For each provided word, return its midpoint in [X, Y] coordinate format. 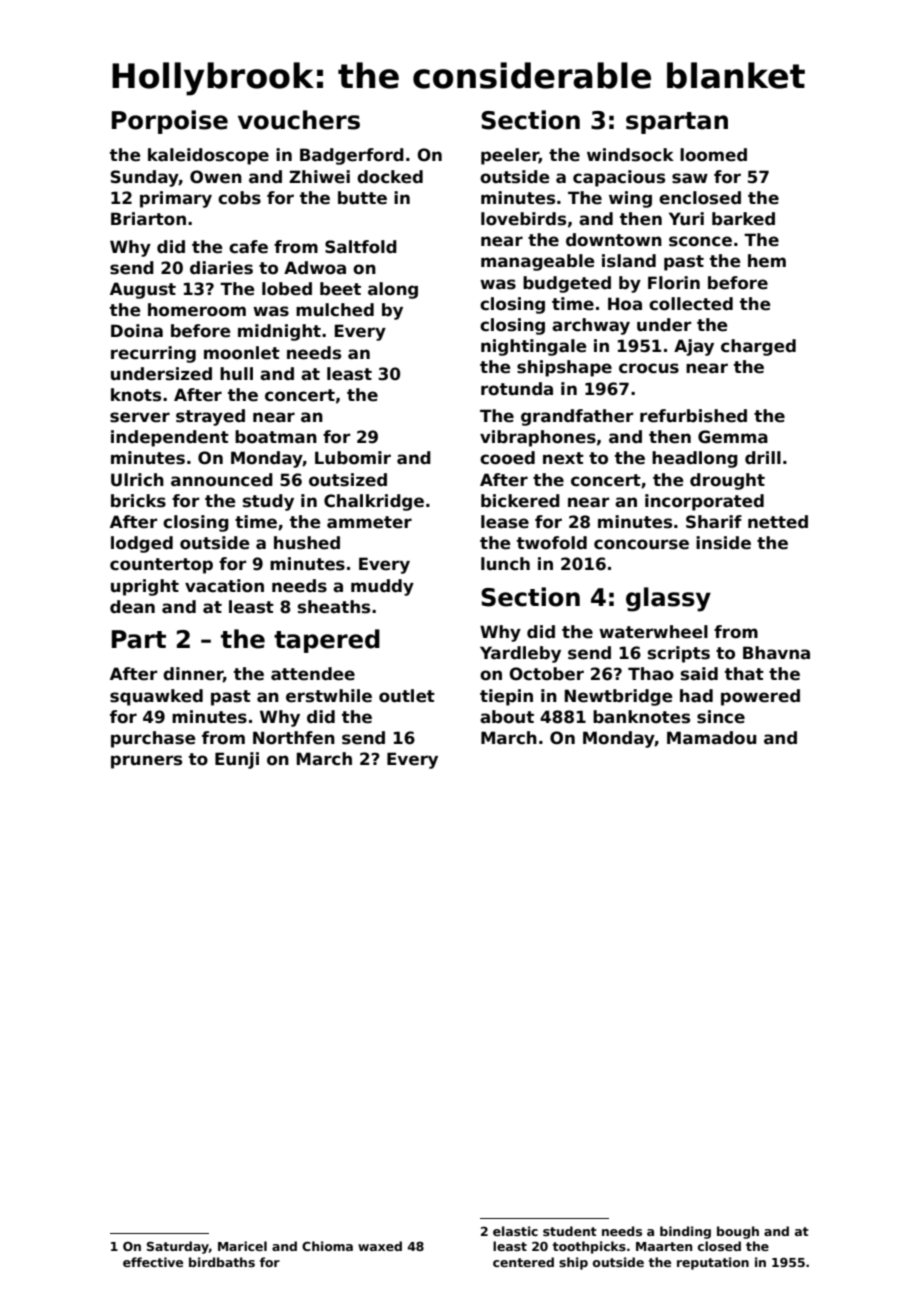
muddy [382, 587]
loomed [713, 155]
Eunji [237, 760]
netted [778, 522]
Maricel [242, 1246]
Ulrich [137, 480]
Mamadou [711, 738]
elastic [515, 1231]
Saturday [178, 1247]
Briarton [148, 219]
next [563, 458]
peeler [510, 156]
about [507, 717]
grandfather [577, 417]
